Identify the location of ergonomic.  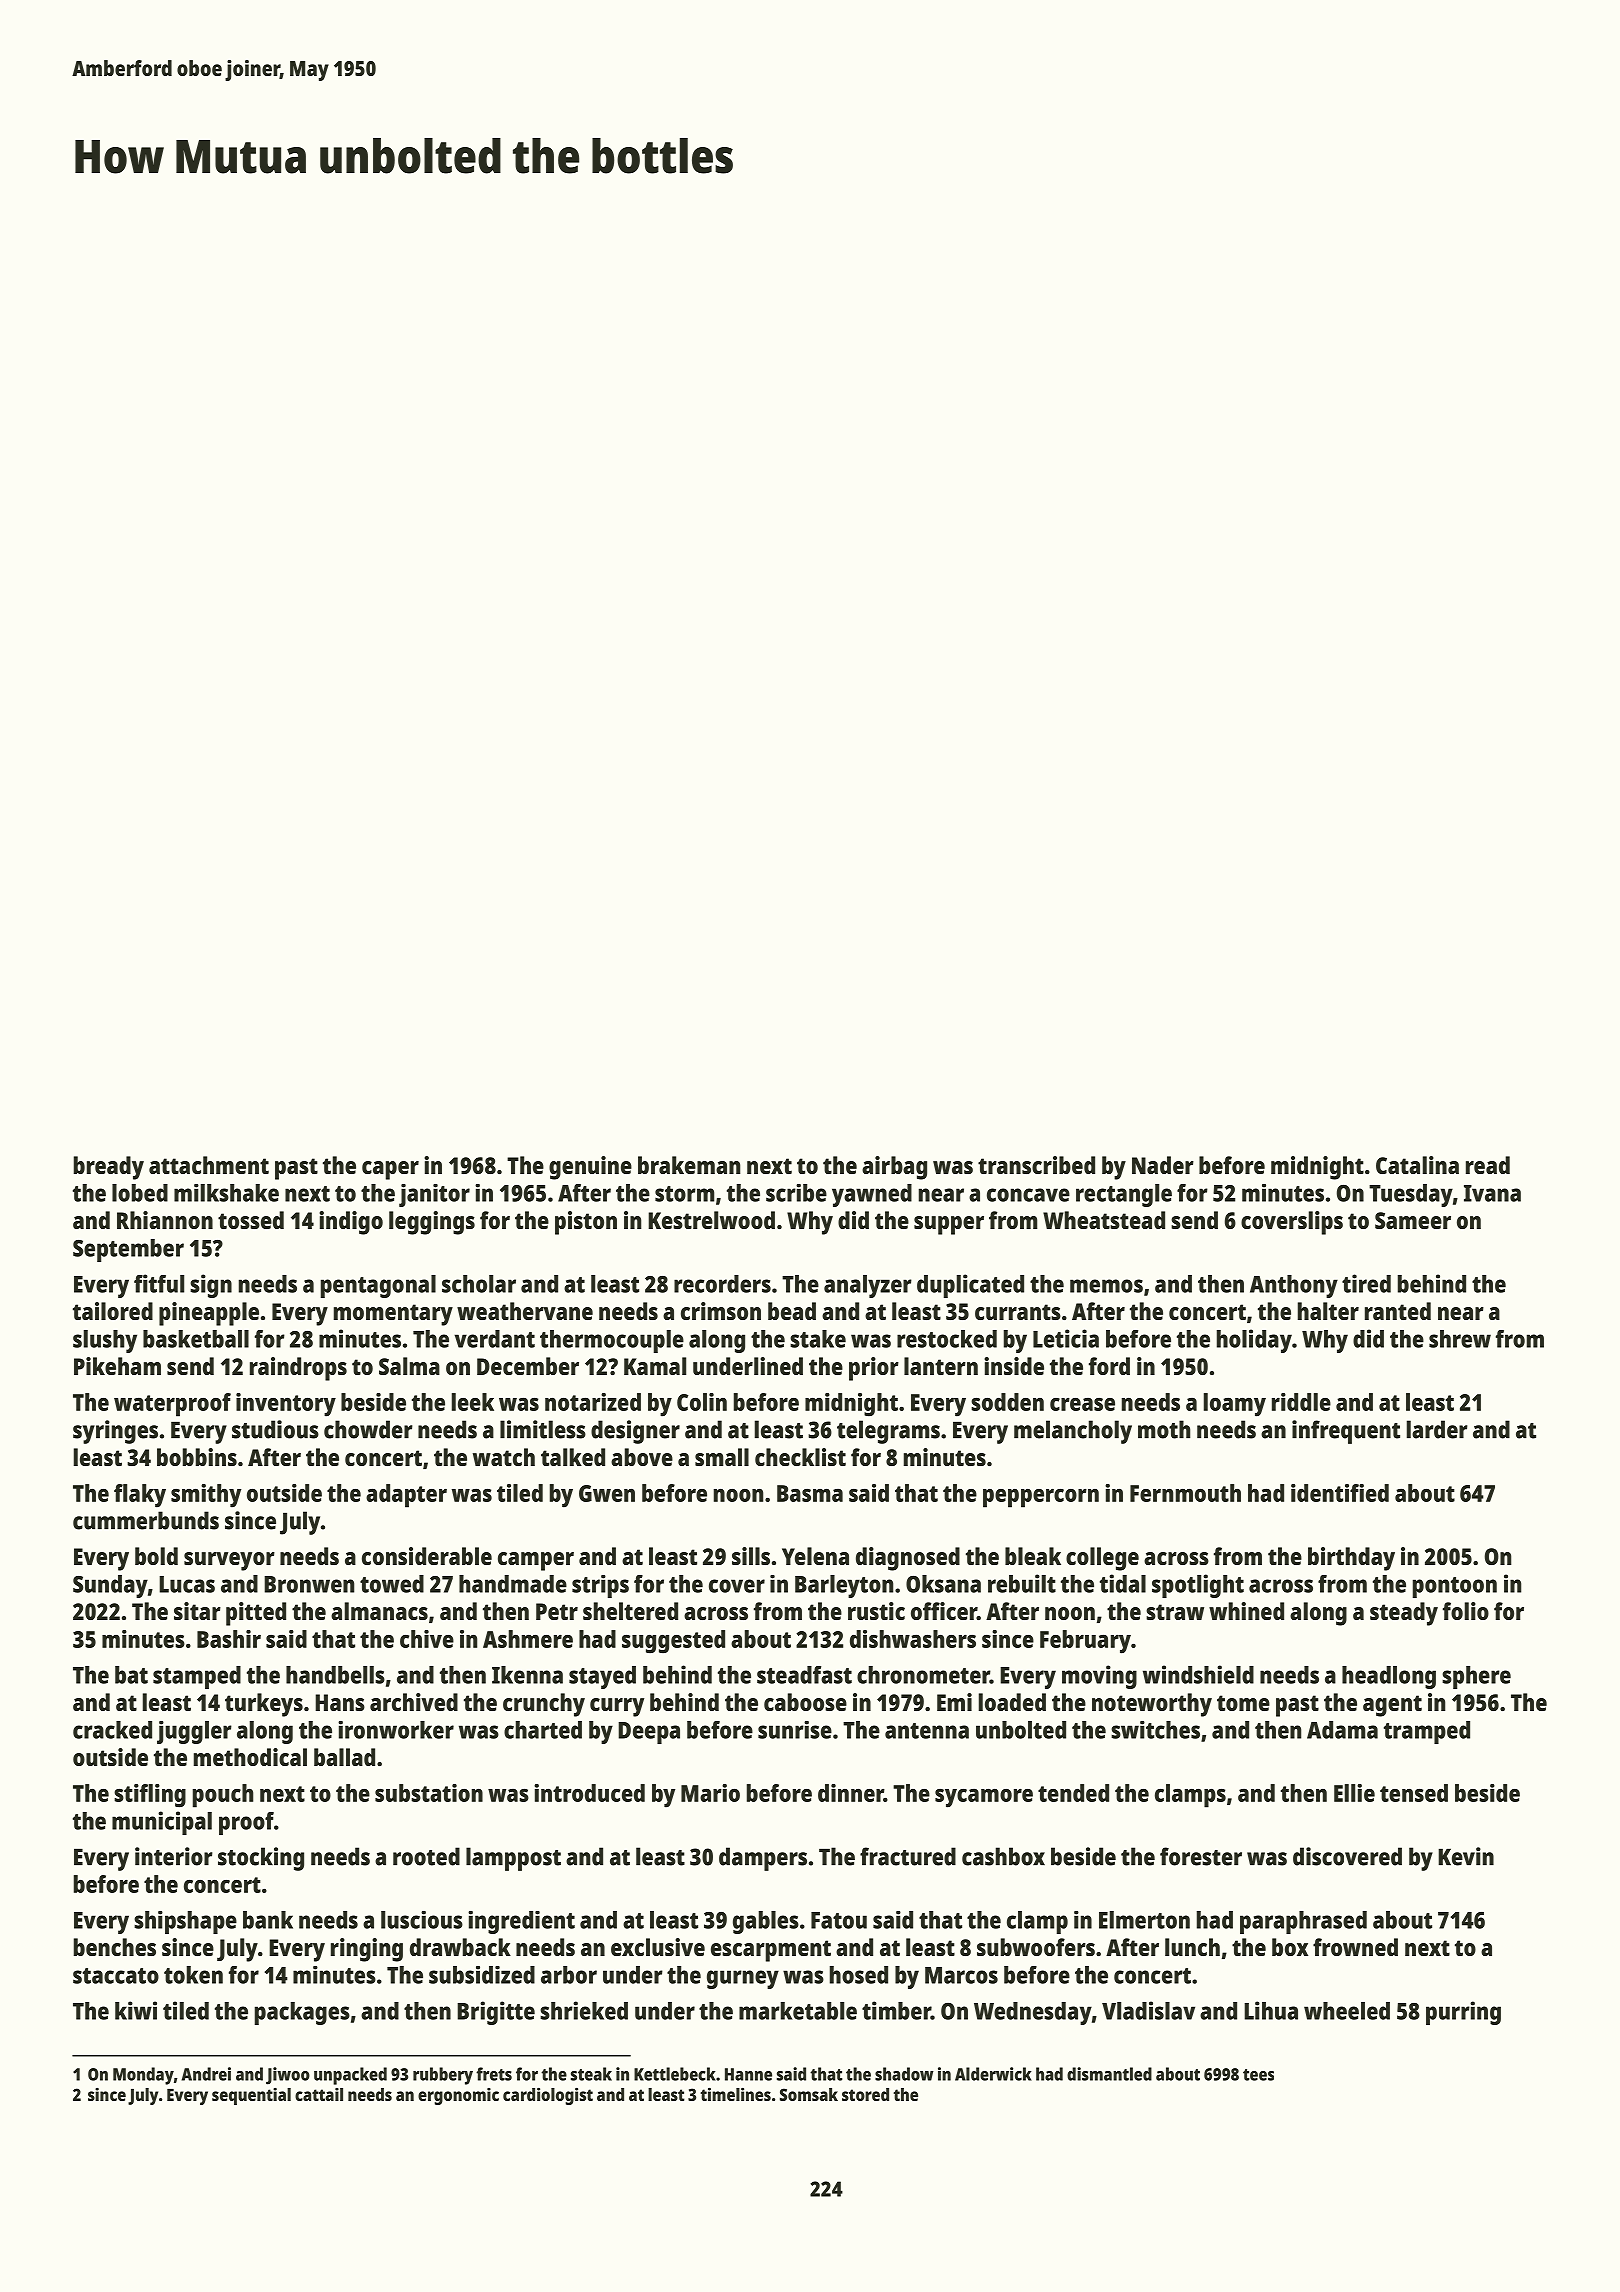
(458, 2096).
